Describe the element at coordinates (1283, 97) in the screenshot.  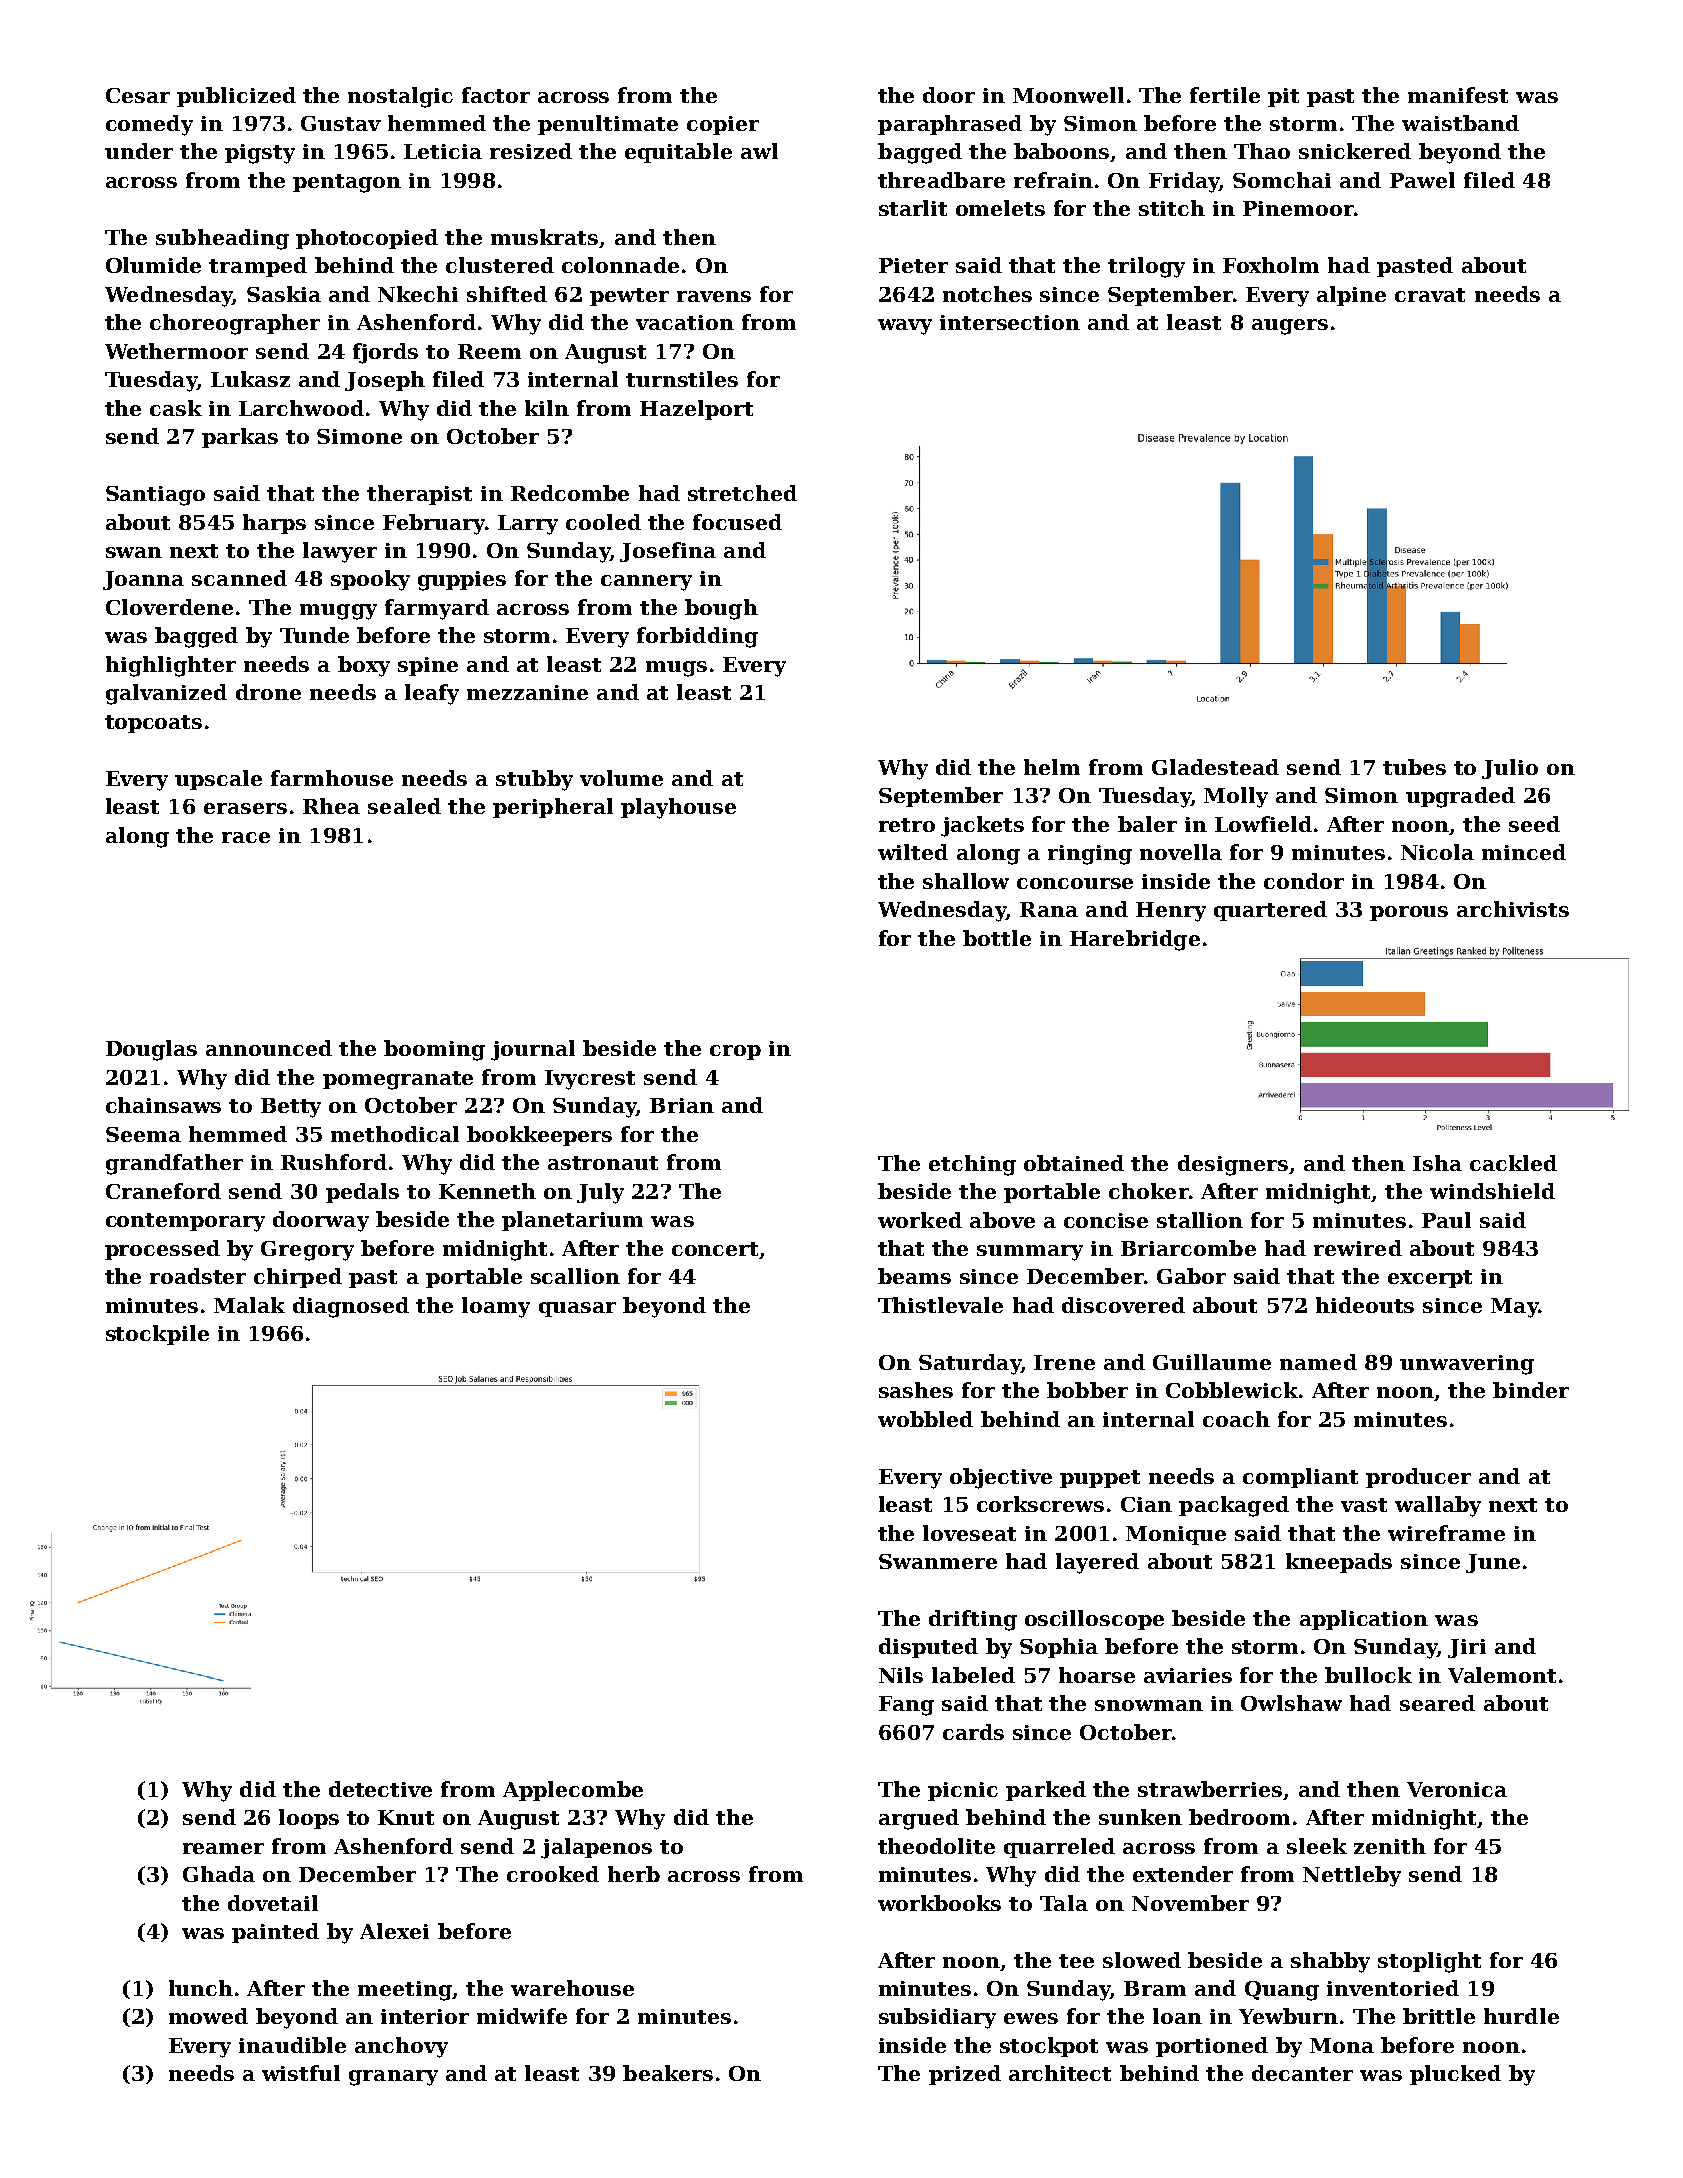
I see `pit` at that location.
